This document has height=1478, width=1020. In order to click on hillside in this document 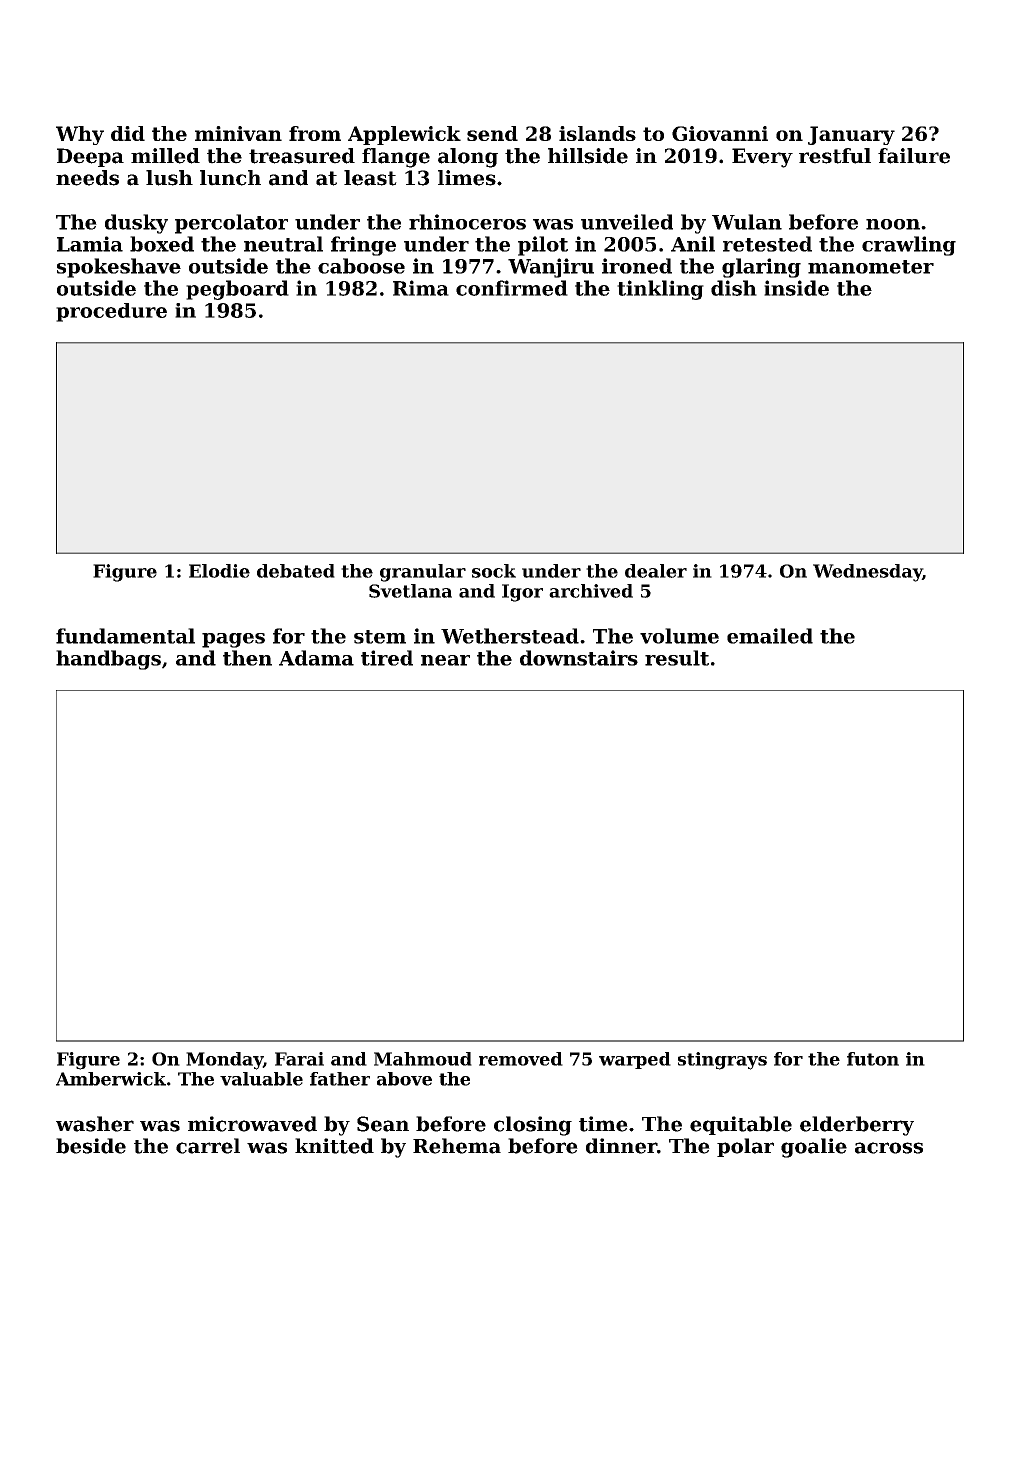, I will do `click(588, 156)`.
